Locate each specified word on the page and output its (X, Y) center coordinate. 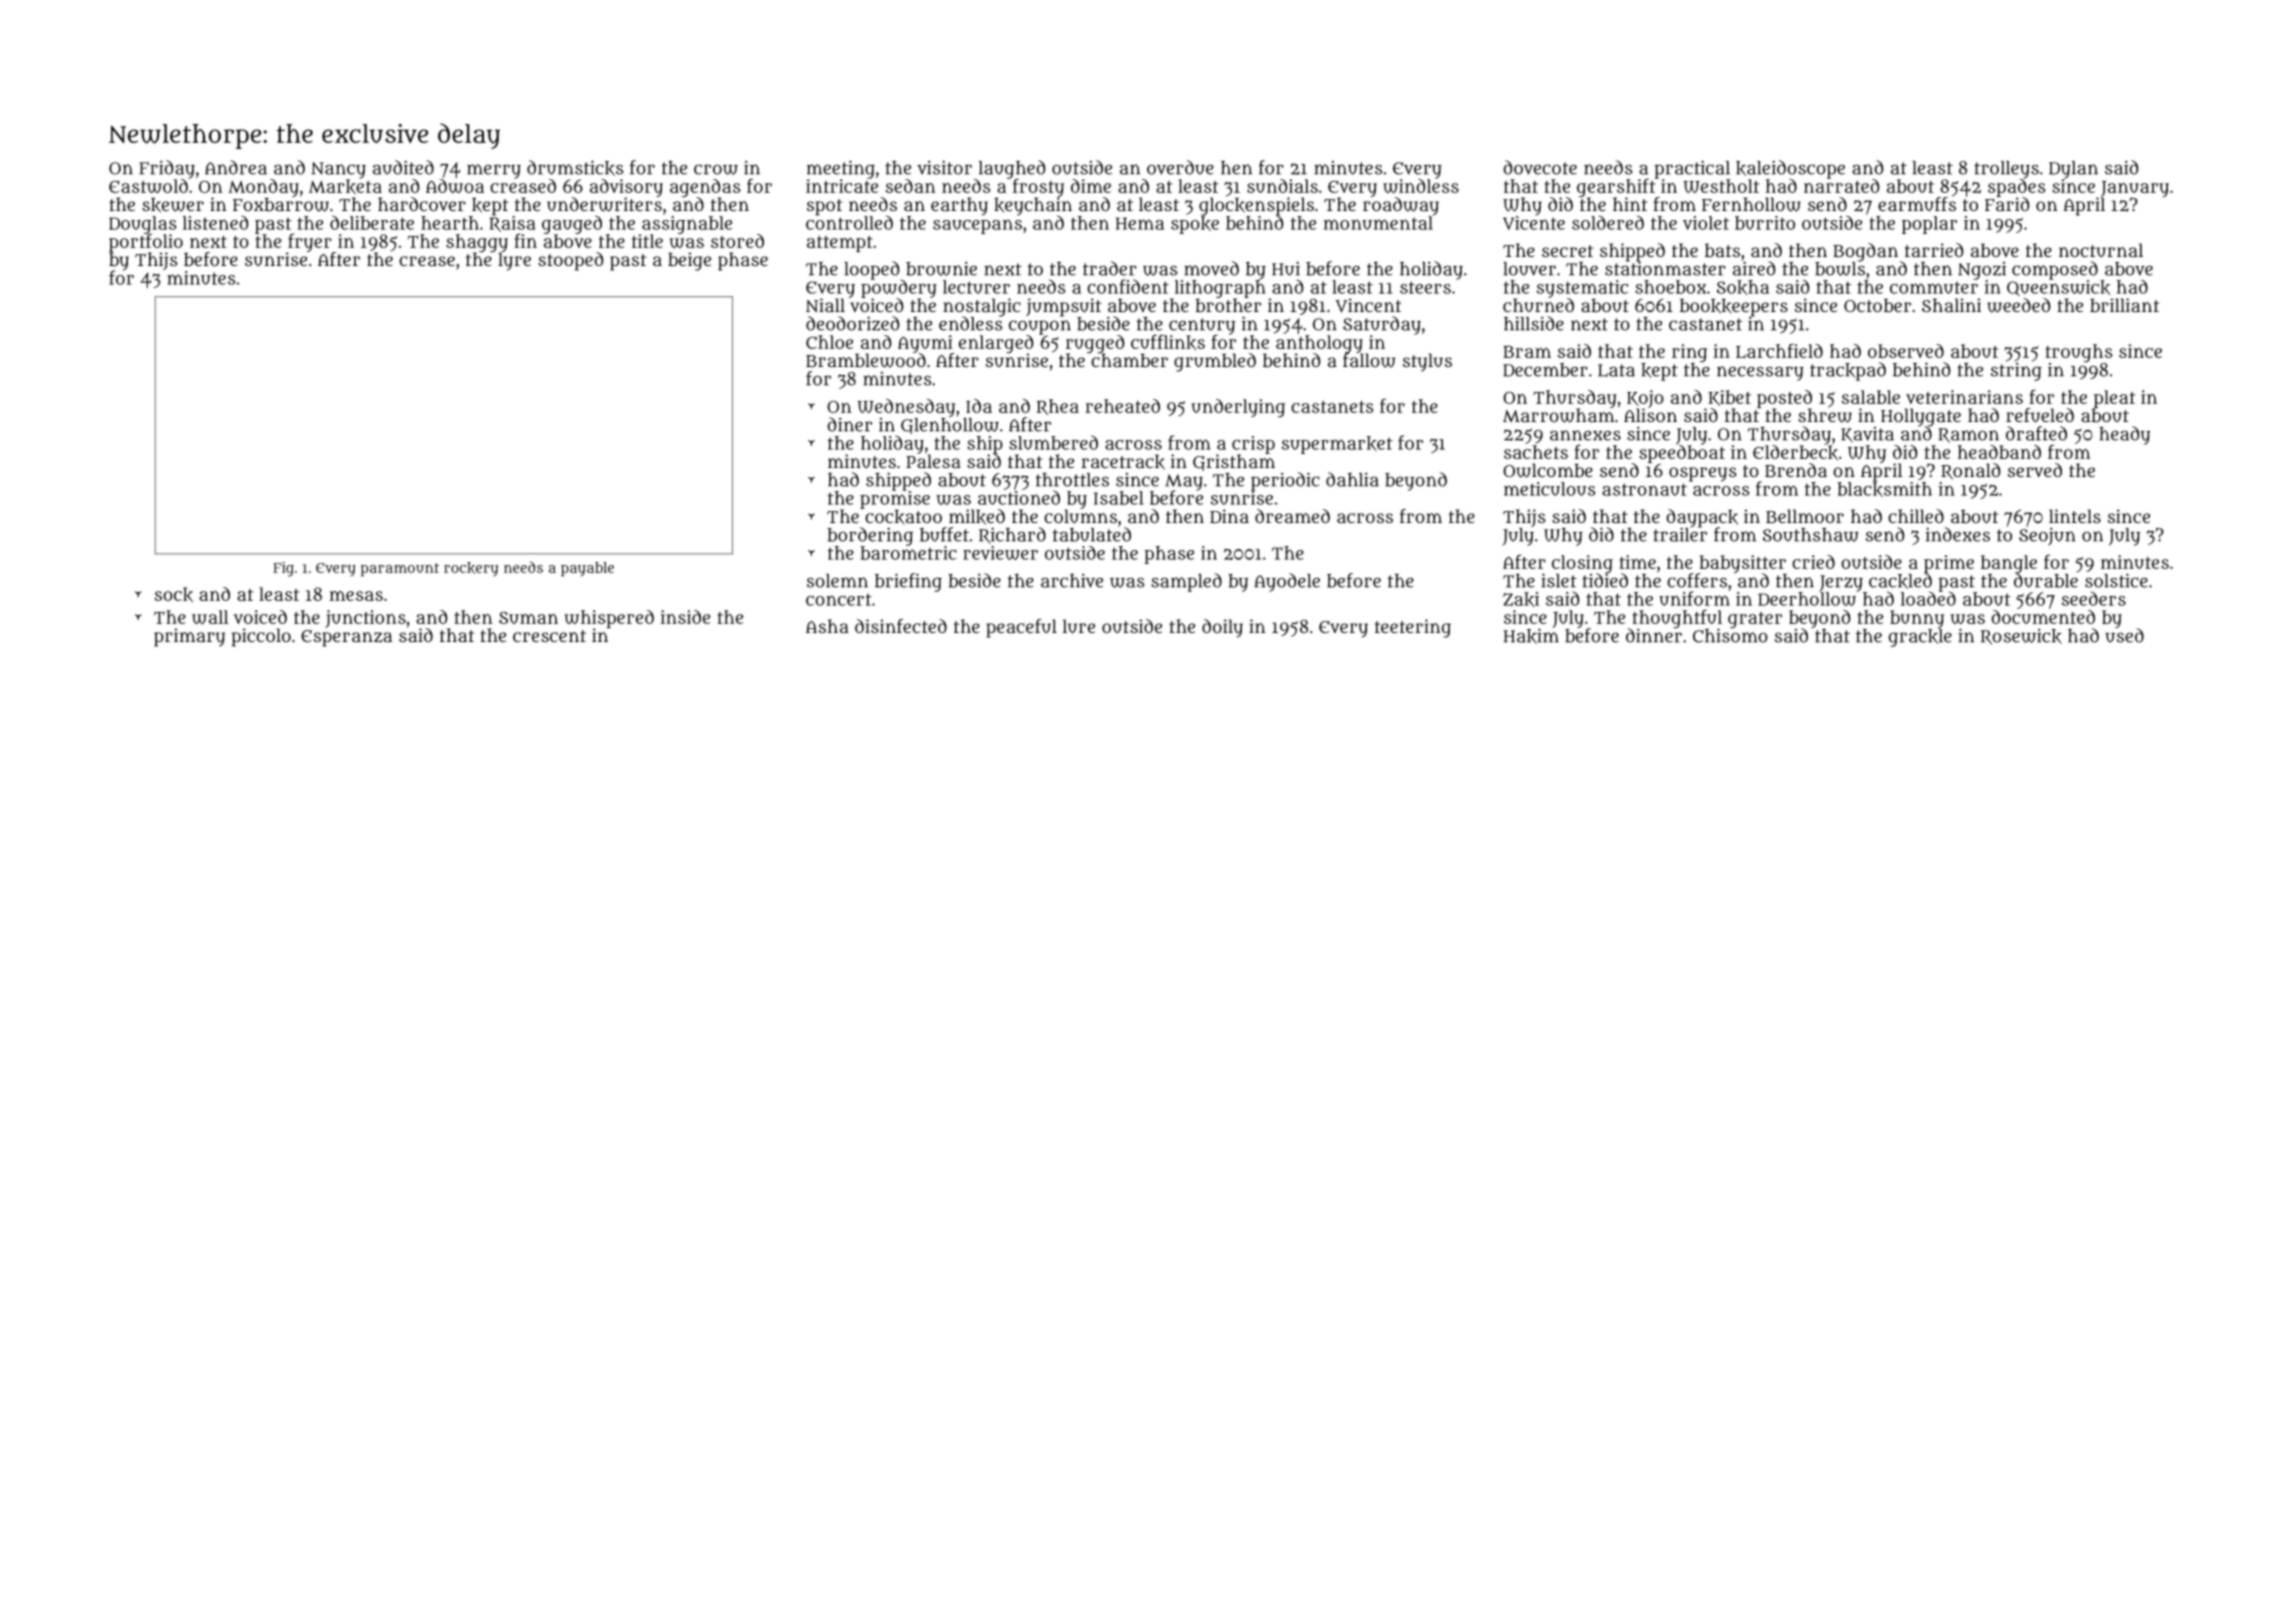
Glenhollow (950, 426)
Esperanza (346, 638)
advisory (626, 188)
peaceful (1021, 628)
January (2135, 189)
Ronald (1970, 471)
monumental (1378, 223)
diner (849, 424)
